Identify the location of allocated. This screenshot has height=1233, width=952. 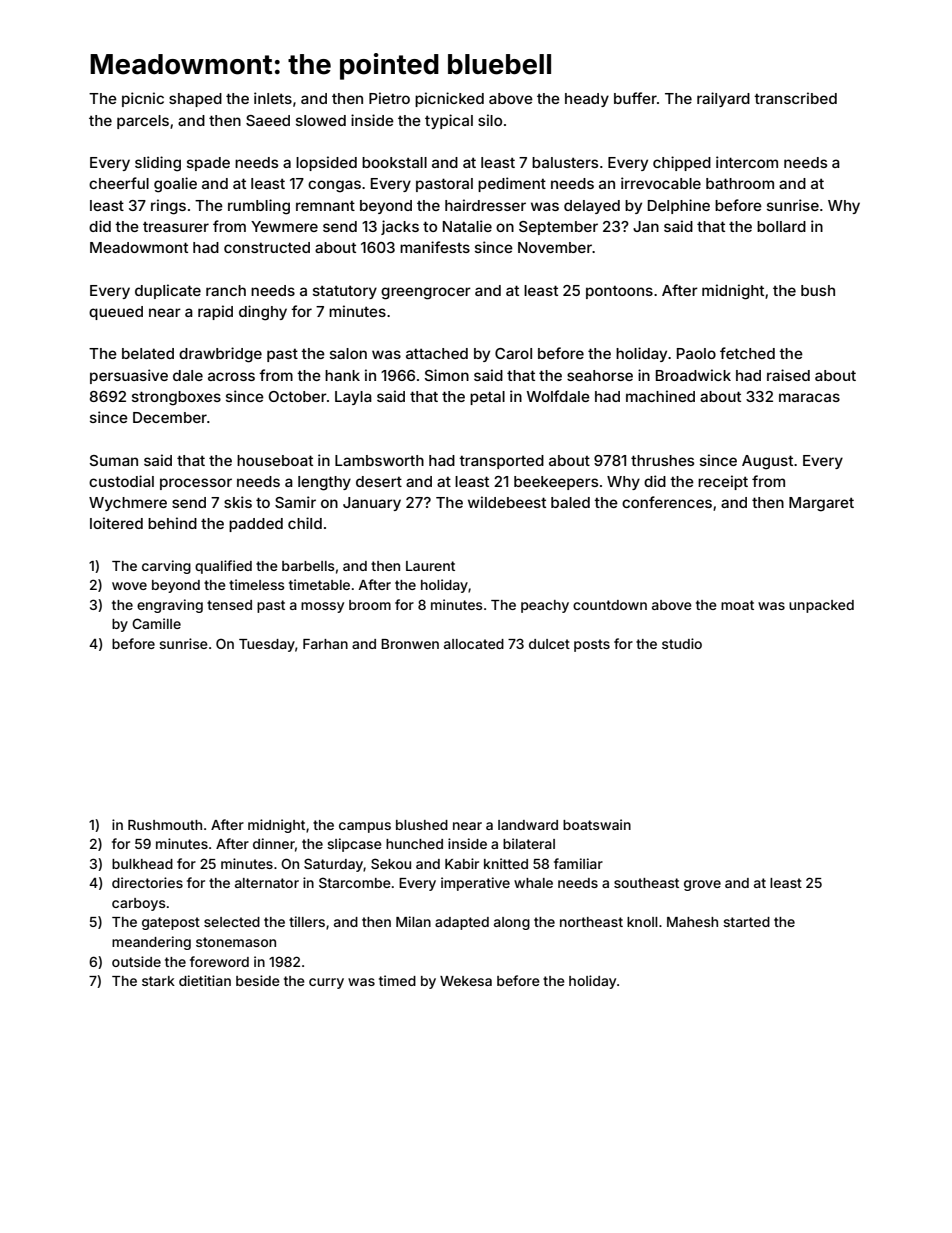
(474, 644).
